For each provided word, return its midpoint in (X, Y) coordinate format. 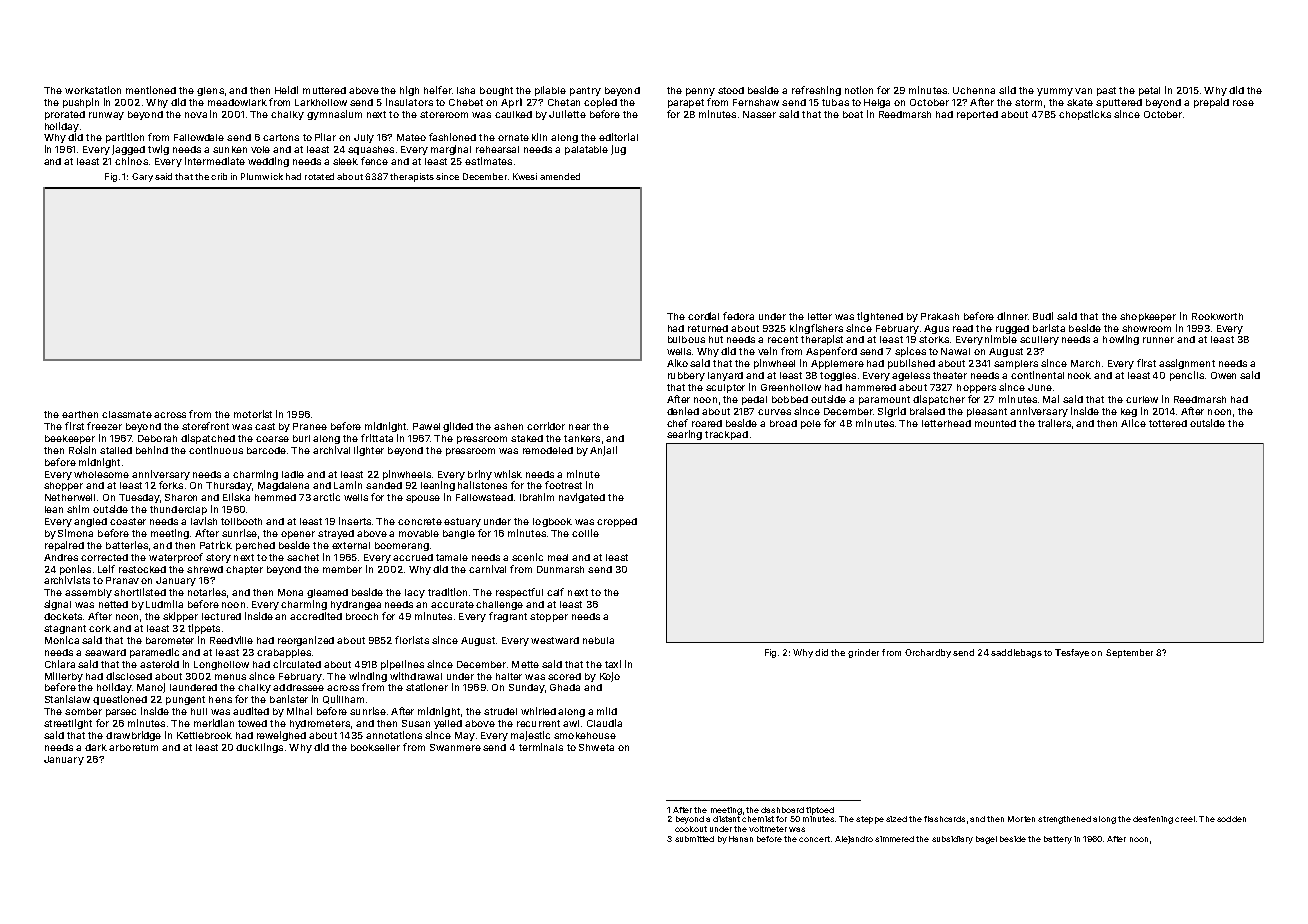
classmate (127, 414)
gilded (458, 427)
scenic (527, 557)
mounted (995, 423)
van (1083, 91)
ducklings (259, 748)
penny (700, 92)
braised (927, 411)
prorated (65, 115)
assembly (88, 593)
